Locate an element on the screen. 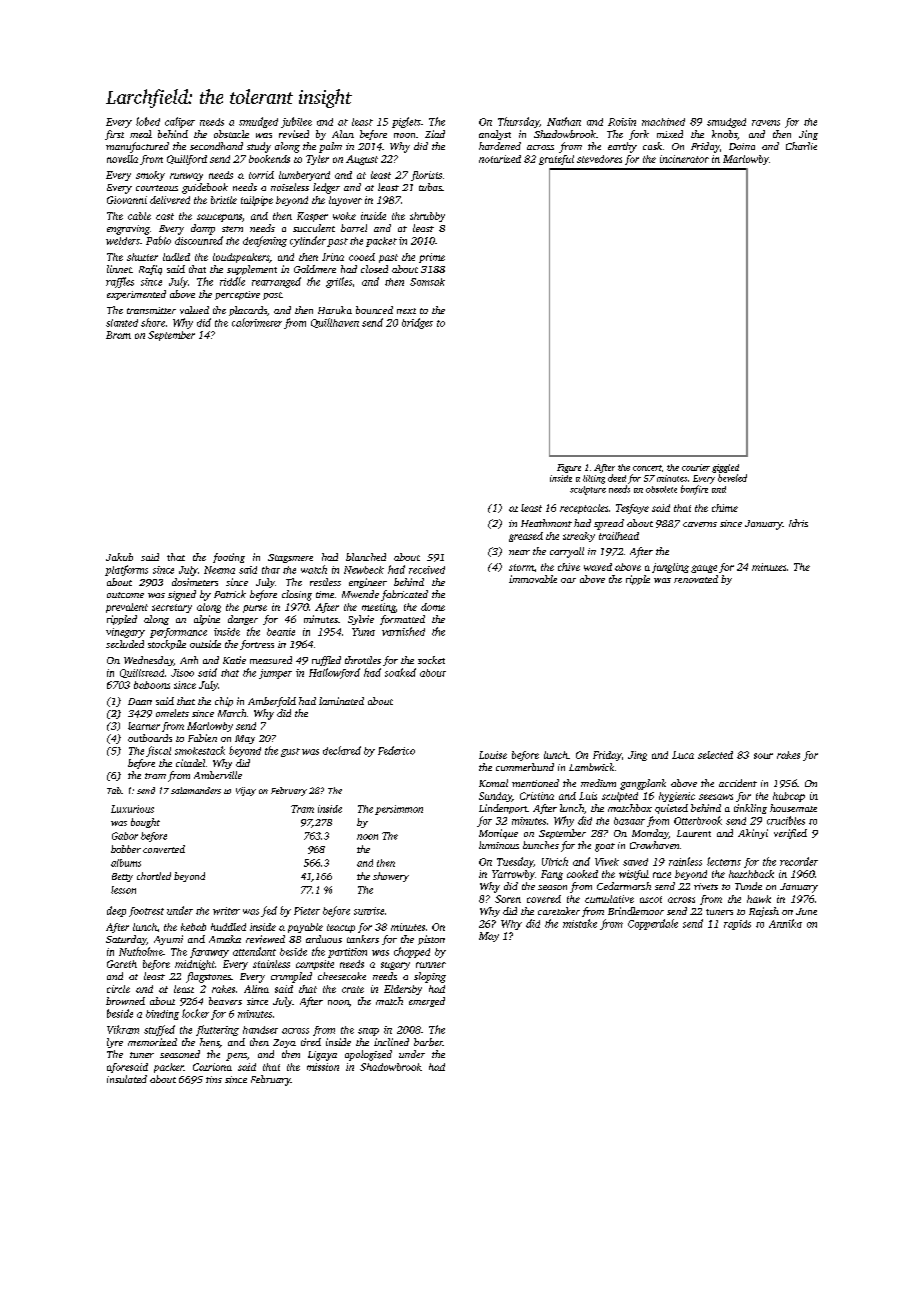 The width and height of the screenshot is (924, 1308). packer is located at coordinates (169, 1068).
